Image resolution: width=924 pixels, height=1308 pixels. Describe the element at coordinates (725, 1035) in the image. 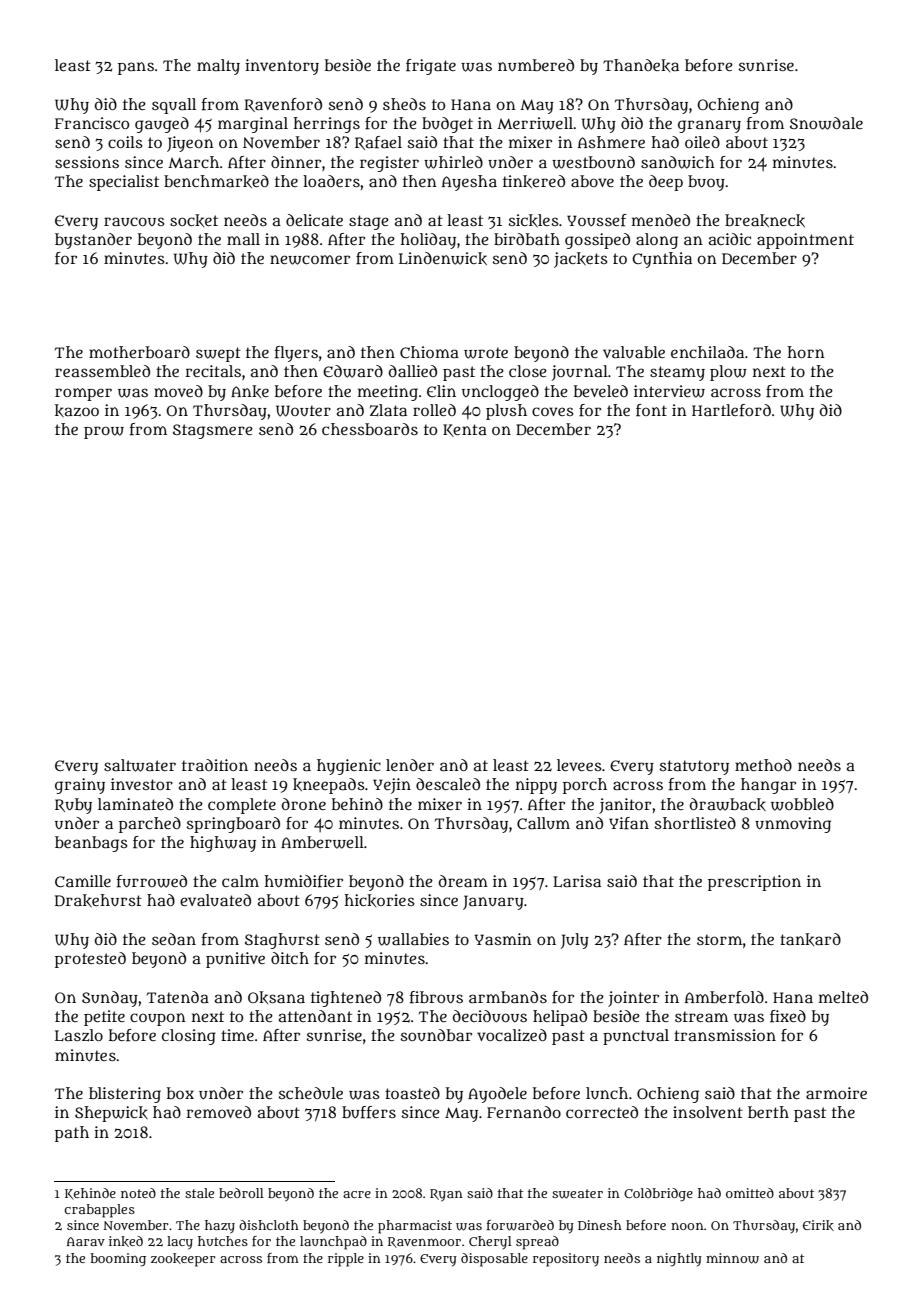

I see `transmission` at that location.
